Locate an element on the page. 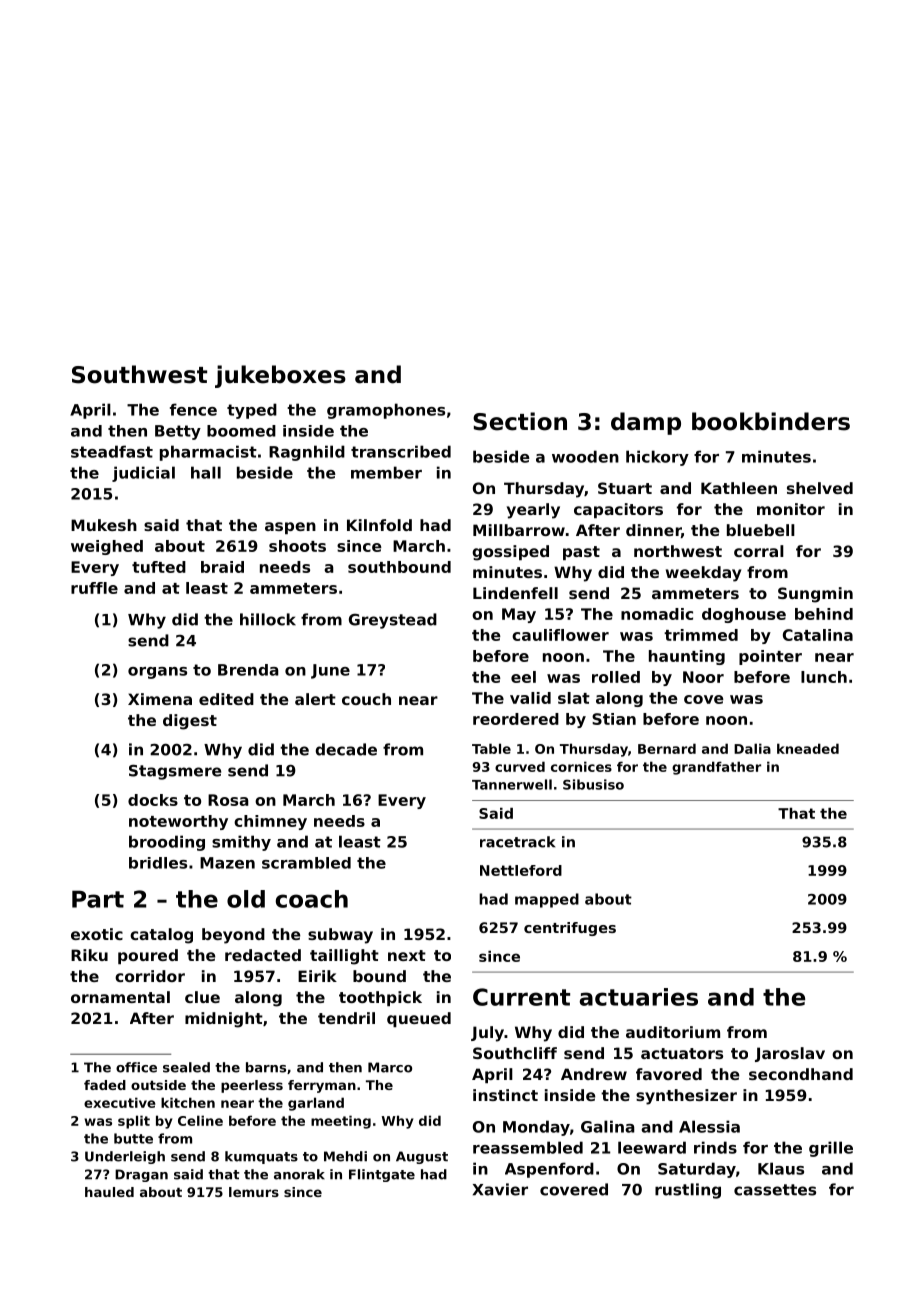 This image has height=1308, width=924. rustling is located at coordinates (688, 1191).
